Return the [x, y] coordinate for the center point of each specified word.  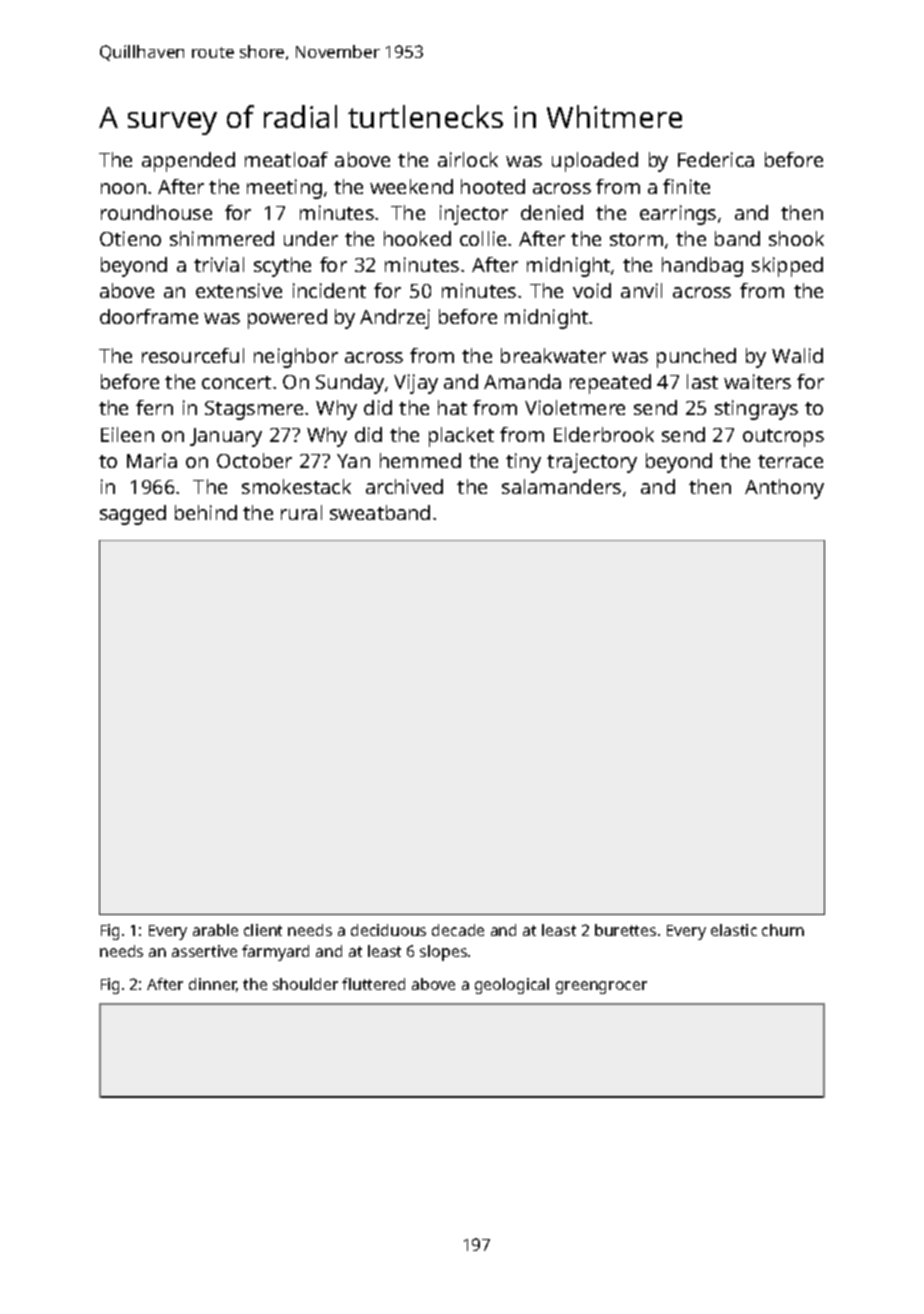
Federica [716, 159]
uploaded [595, 162]
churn [783, 930]
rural [301, 512]
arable [215, 930]
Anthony [784, 489]
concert [236, 382]
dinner [213, 985]
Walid [797, 355]
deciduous [388, 930]
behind [206, 512]
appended [188, 162]
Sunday [350, 384]
